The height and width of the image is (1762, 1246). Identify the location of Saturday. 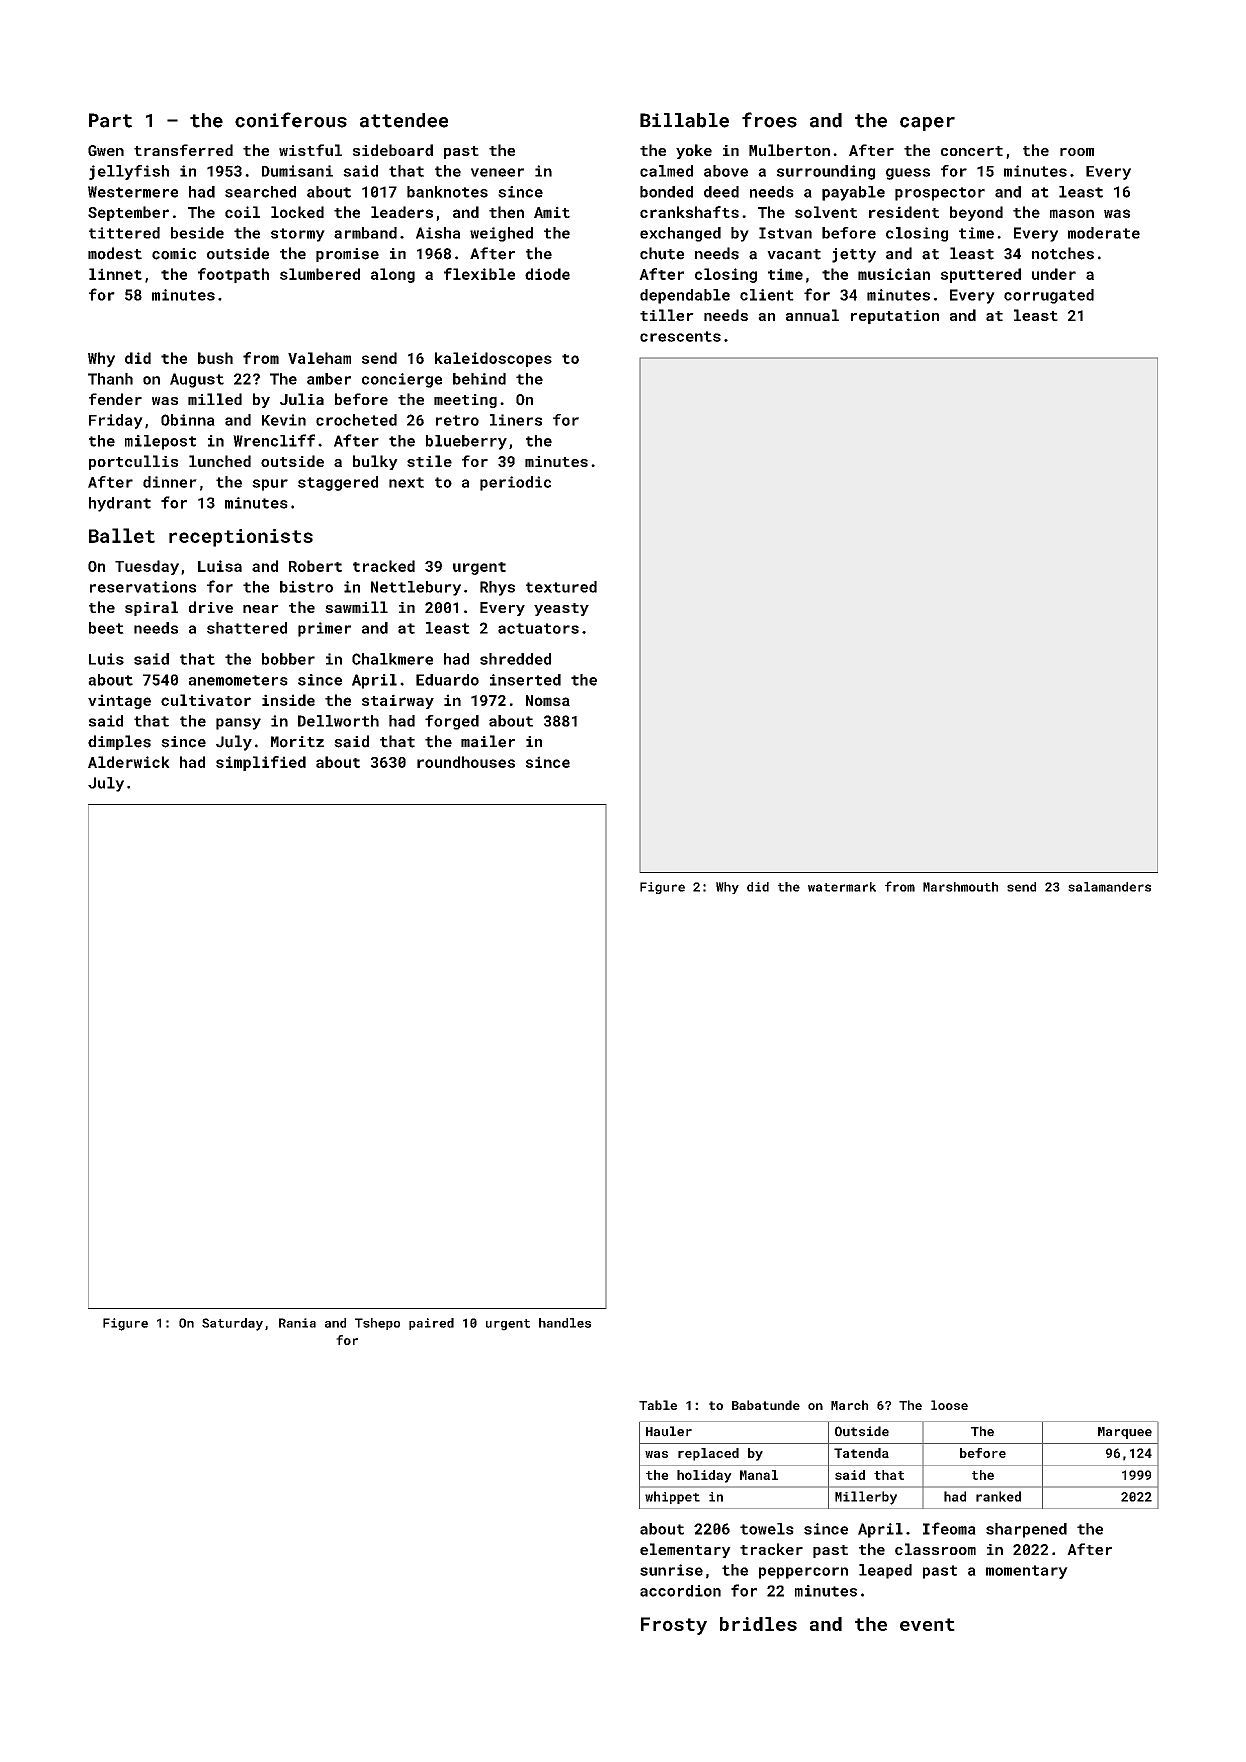
(232, 1324).
